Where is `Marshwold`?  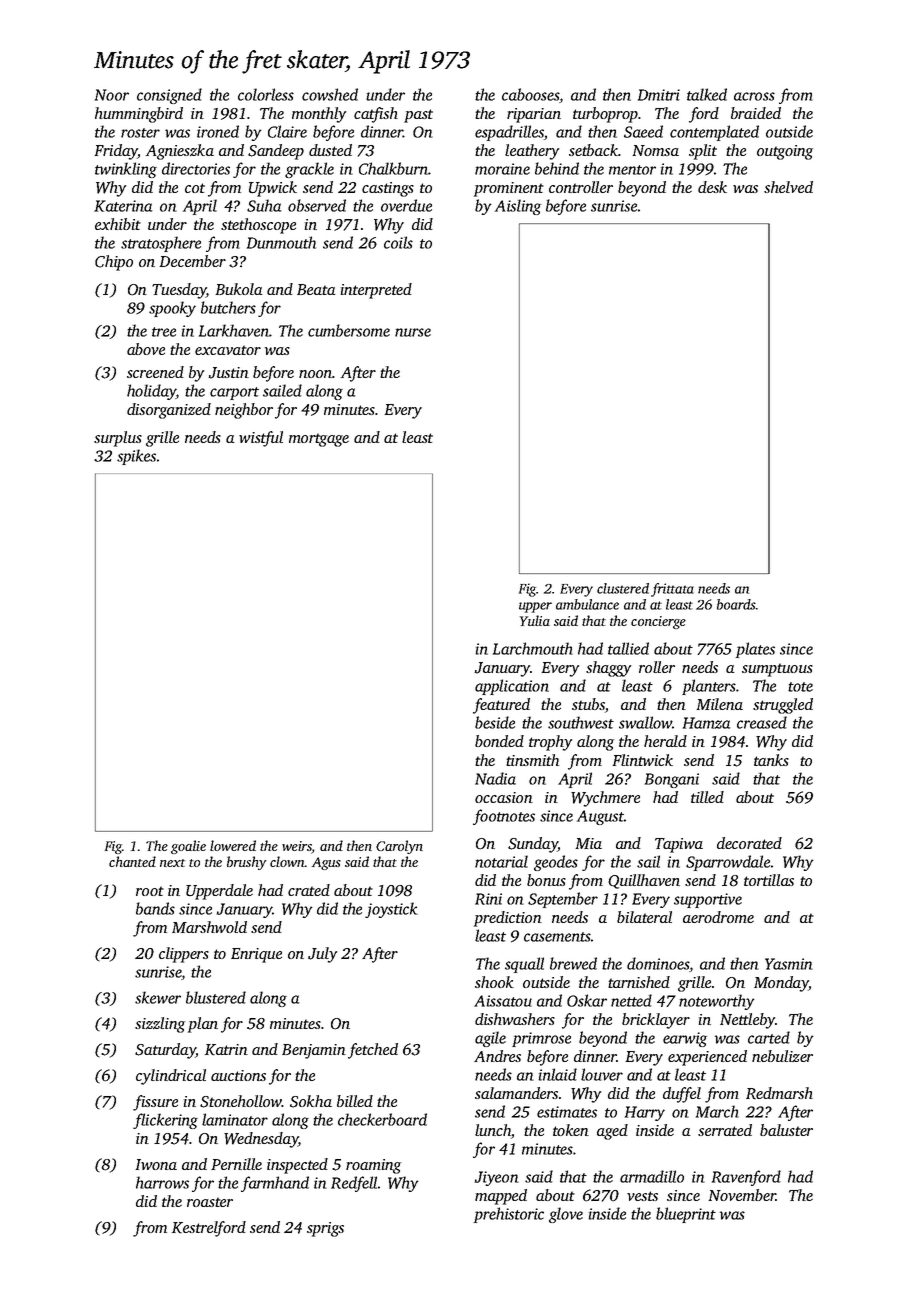 Marshwold is located at coordinates (209, 927).
